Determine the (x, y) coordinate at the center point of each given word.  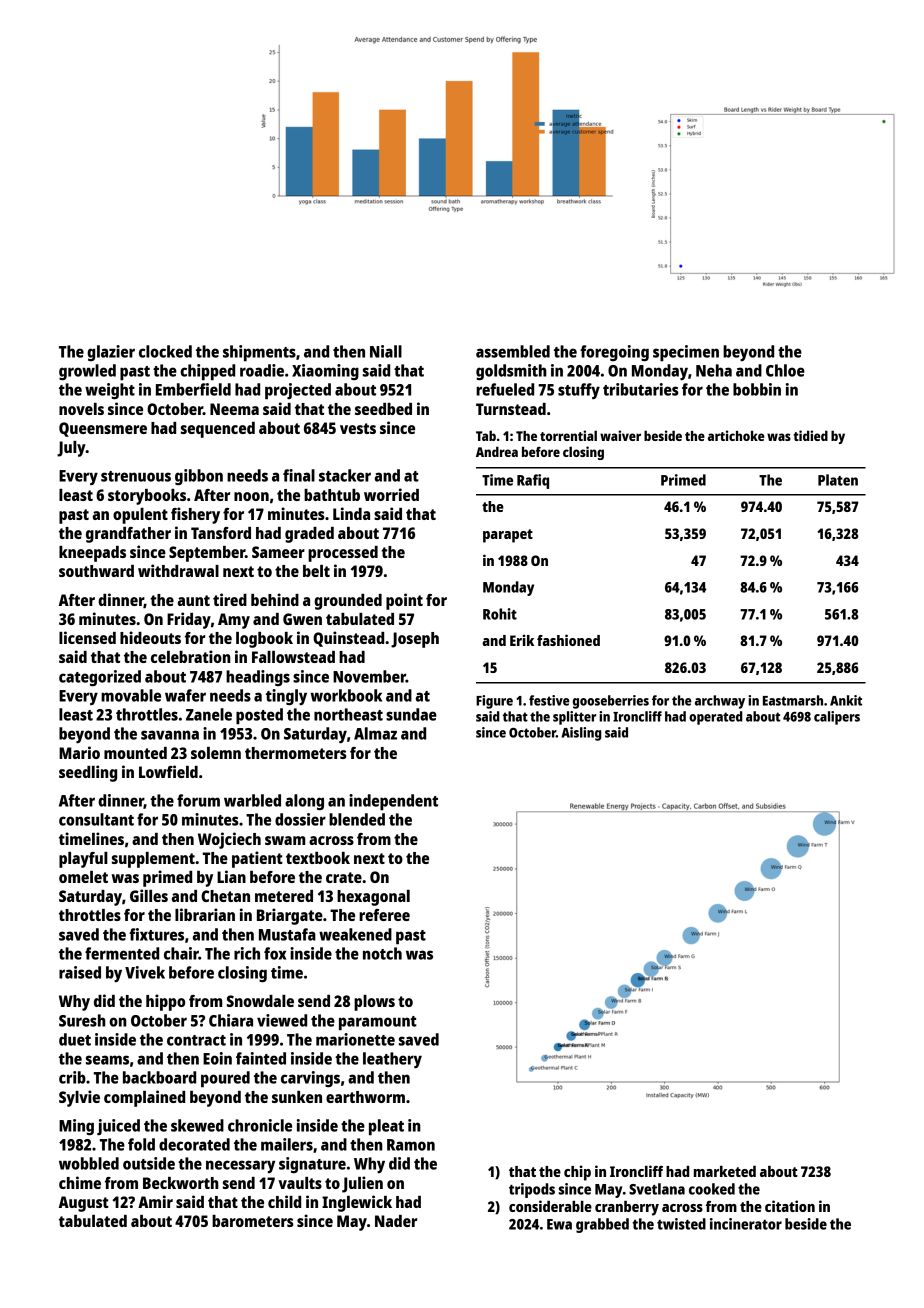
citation (790, 1206)
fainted (261, 1058)
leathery (392, 1060)
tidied (810, 435)
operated (716, 718)
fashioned (568, 640)
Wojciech (229, 840)
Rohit (500, 614)
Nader (396, 1221)
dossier (300, 819)
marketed (725, 1171)
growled (87, 372)
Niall (386, 351)
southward (96, 571)
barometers (253, 1221)
